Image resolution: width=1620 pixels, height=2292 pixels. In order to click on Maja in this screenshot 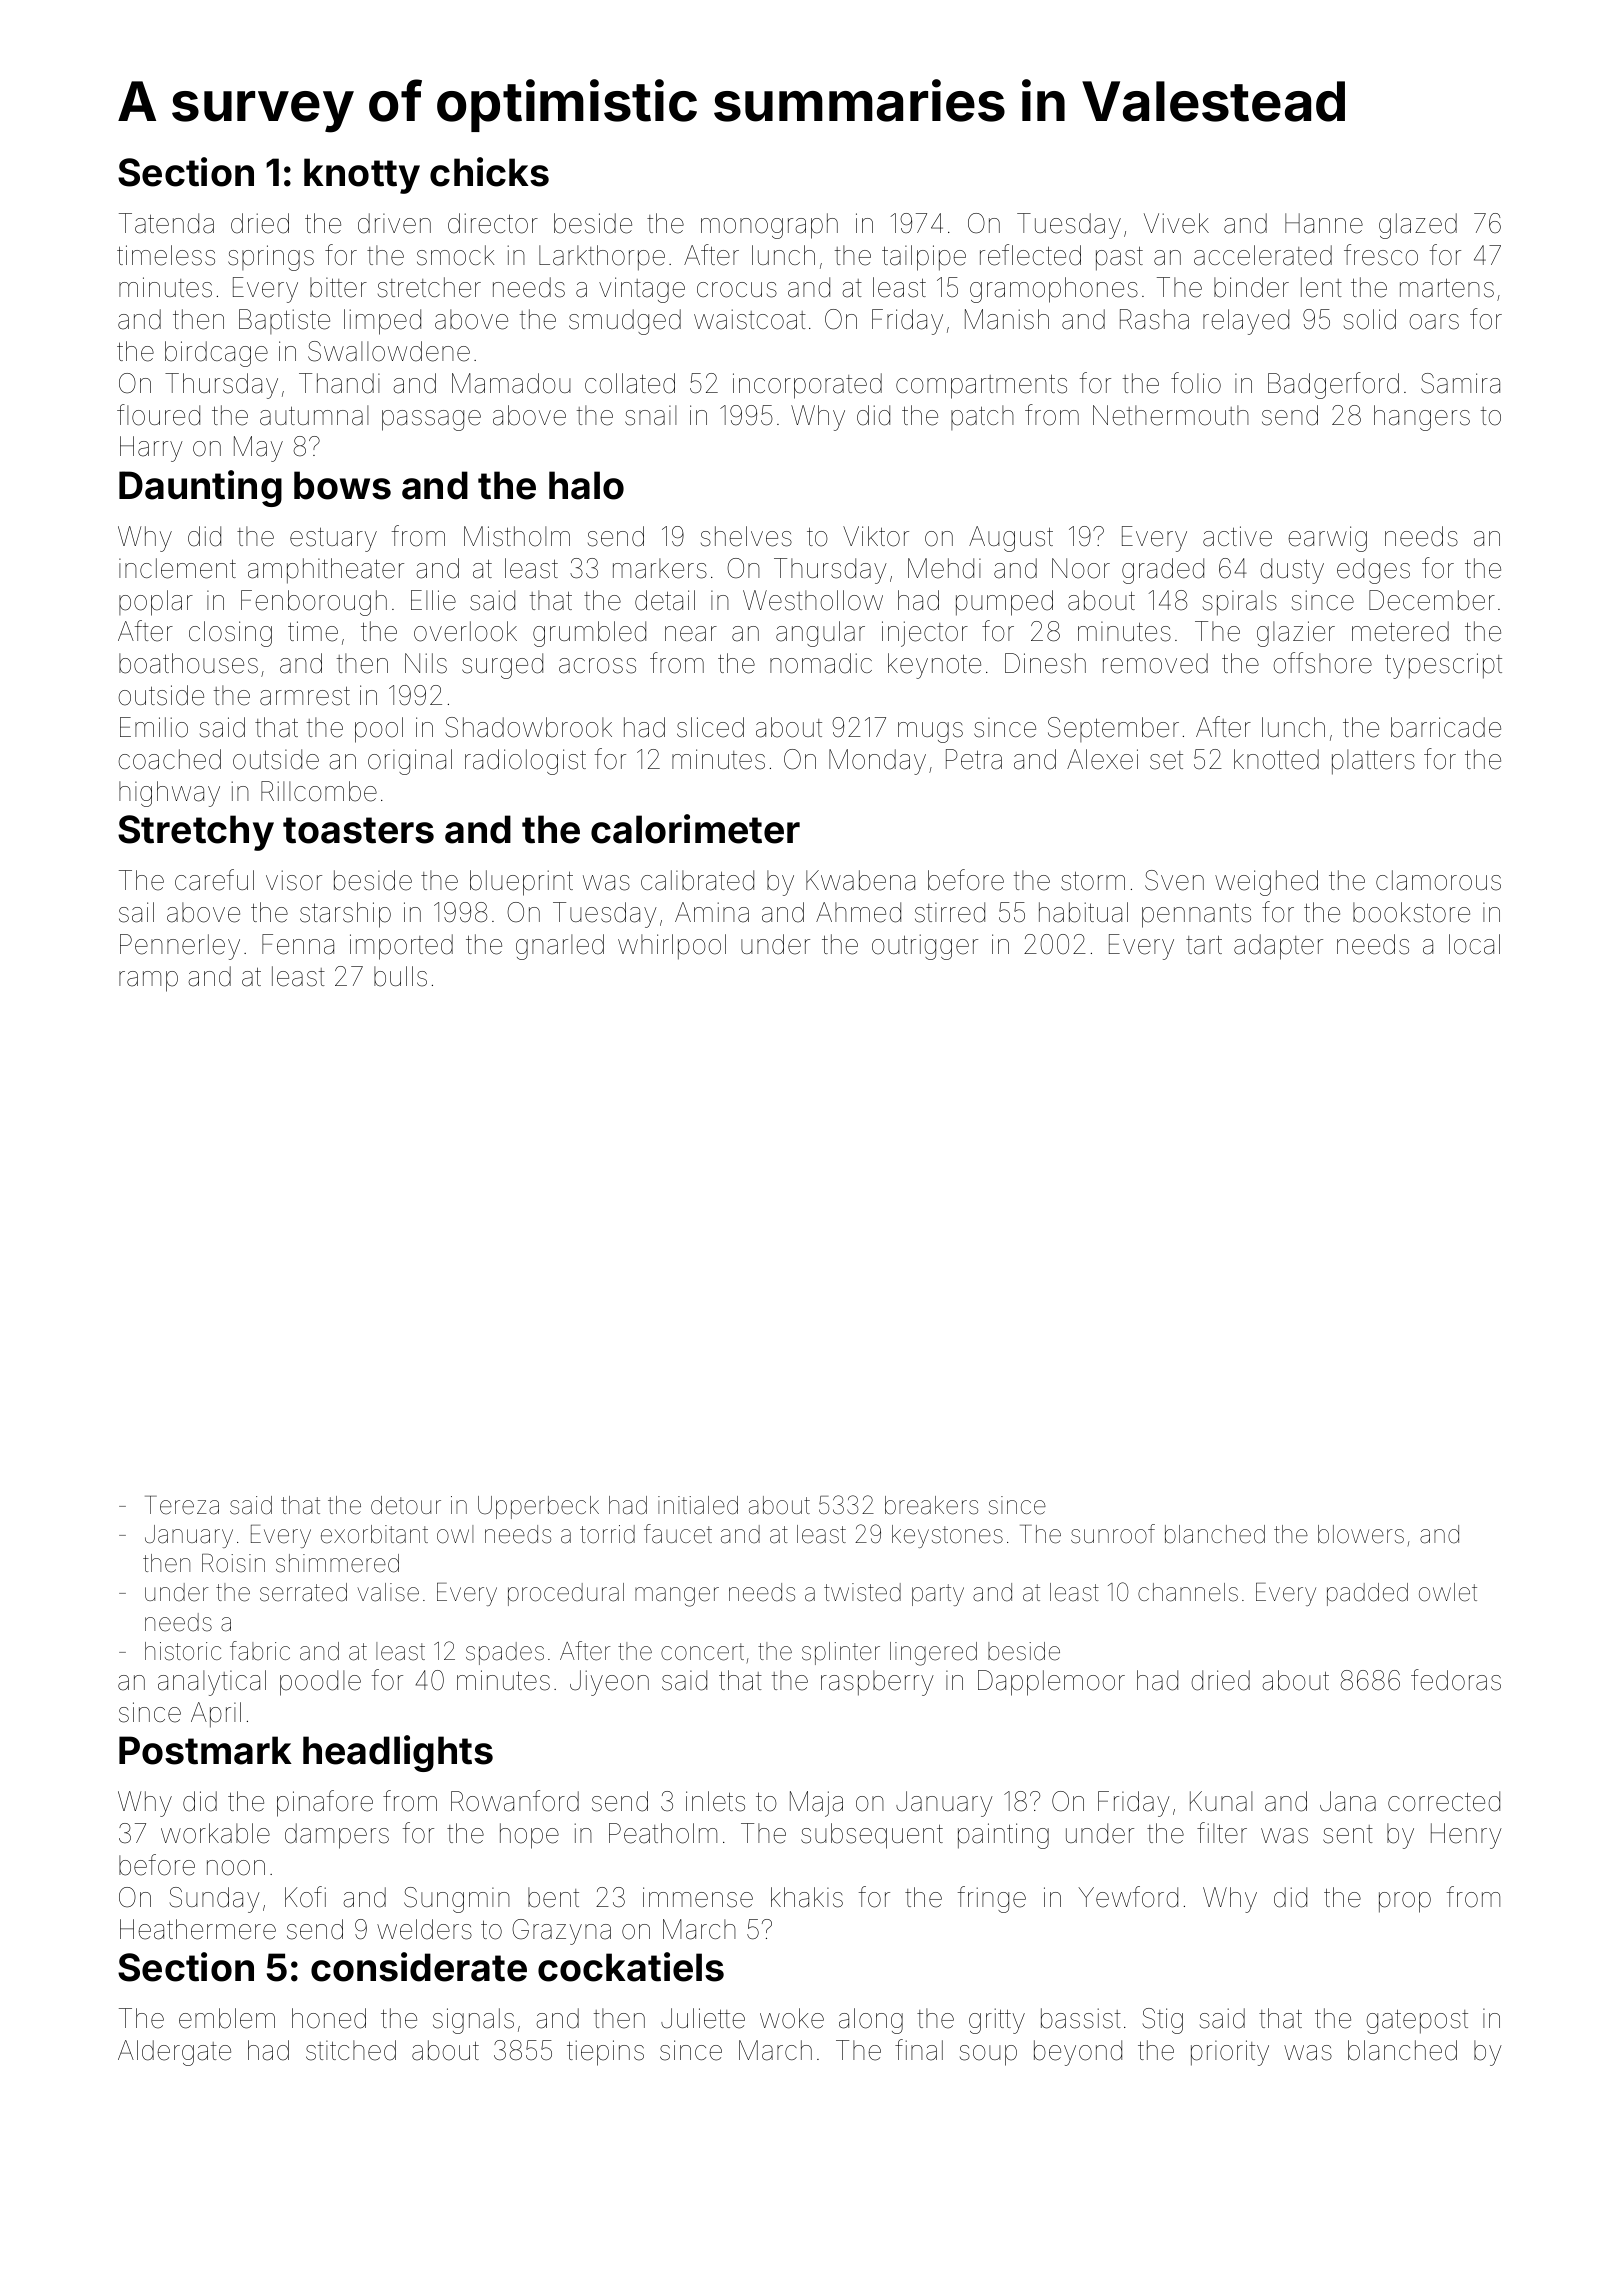, I will do `click(816, 1804)`.
